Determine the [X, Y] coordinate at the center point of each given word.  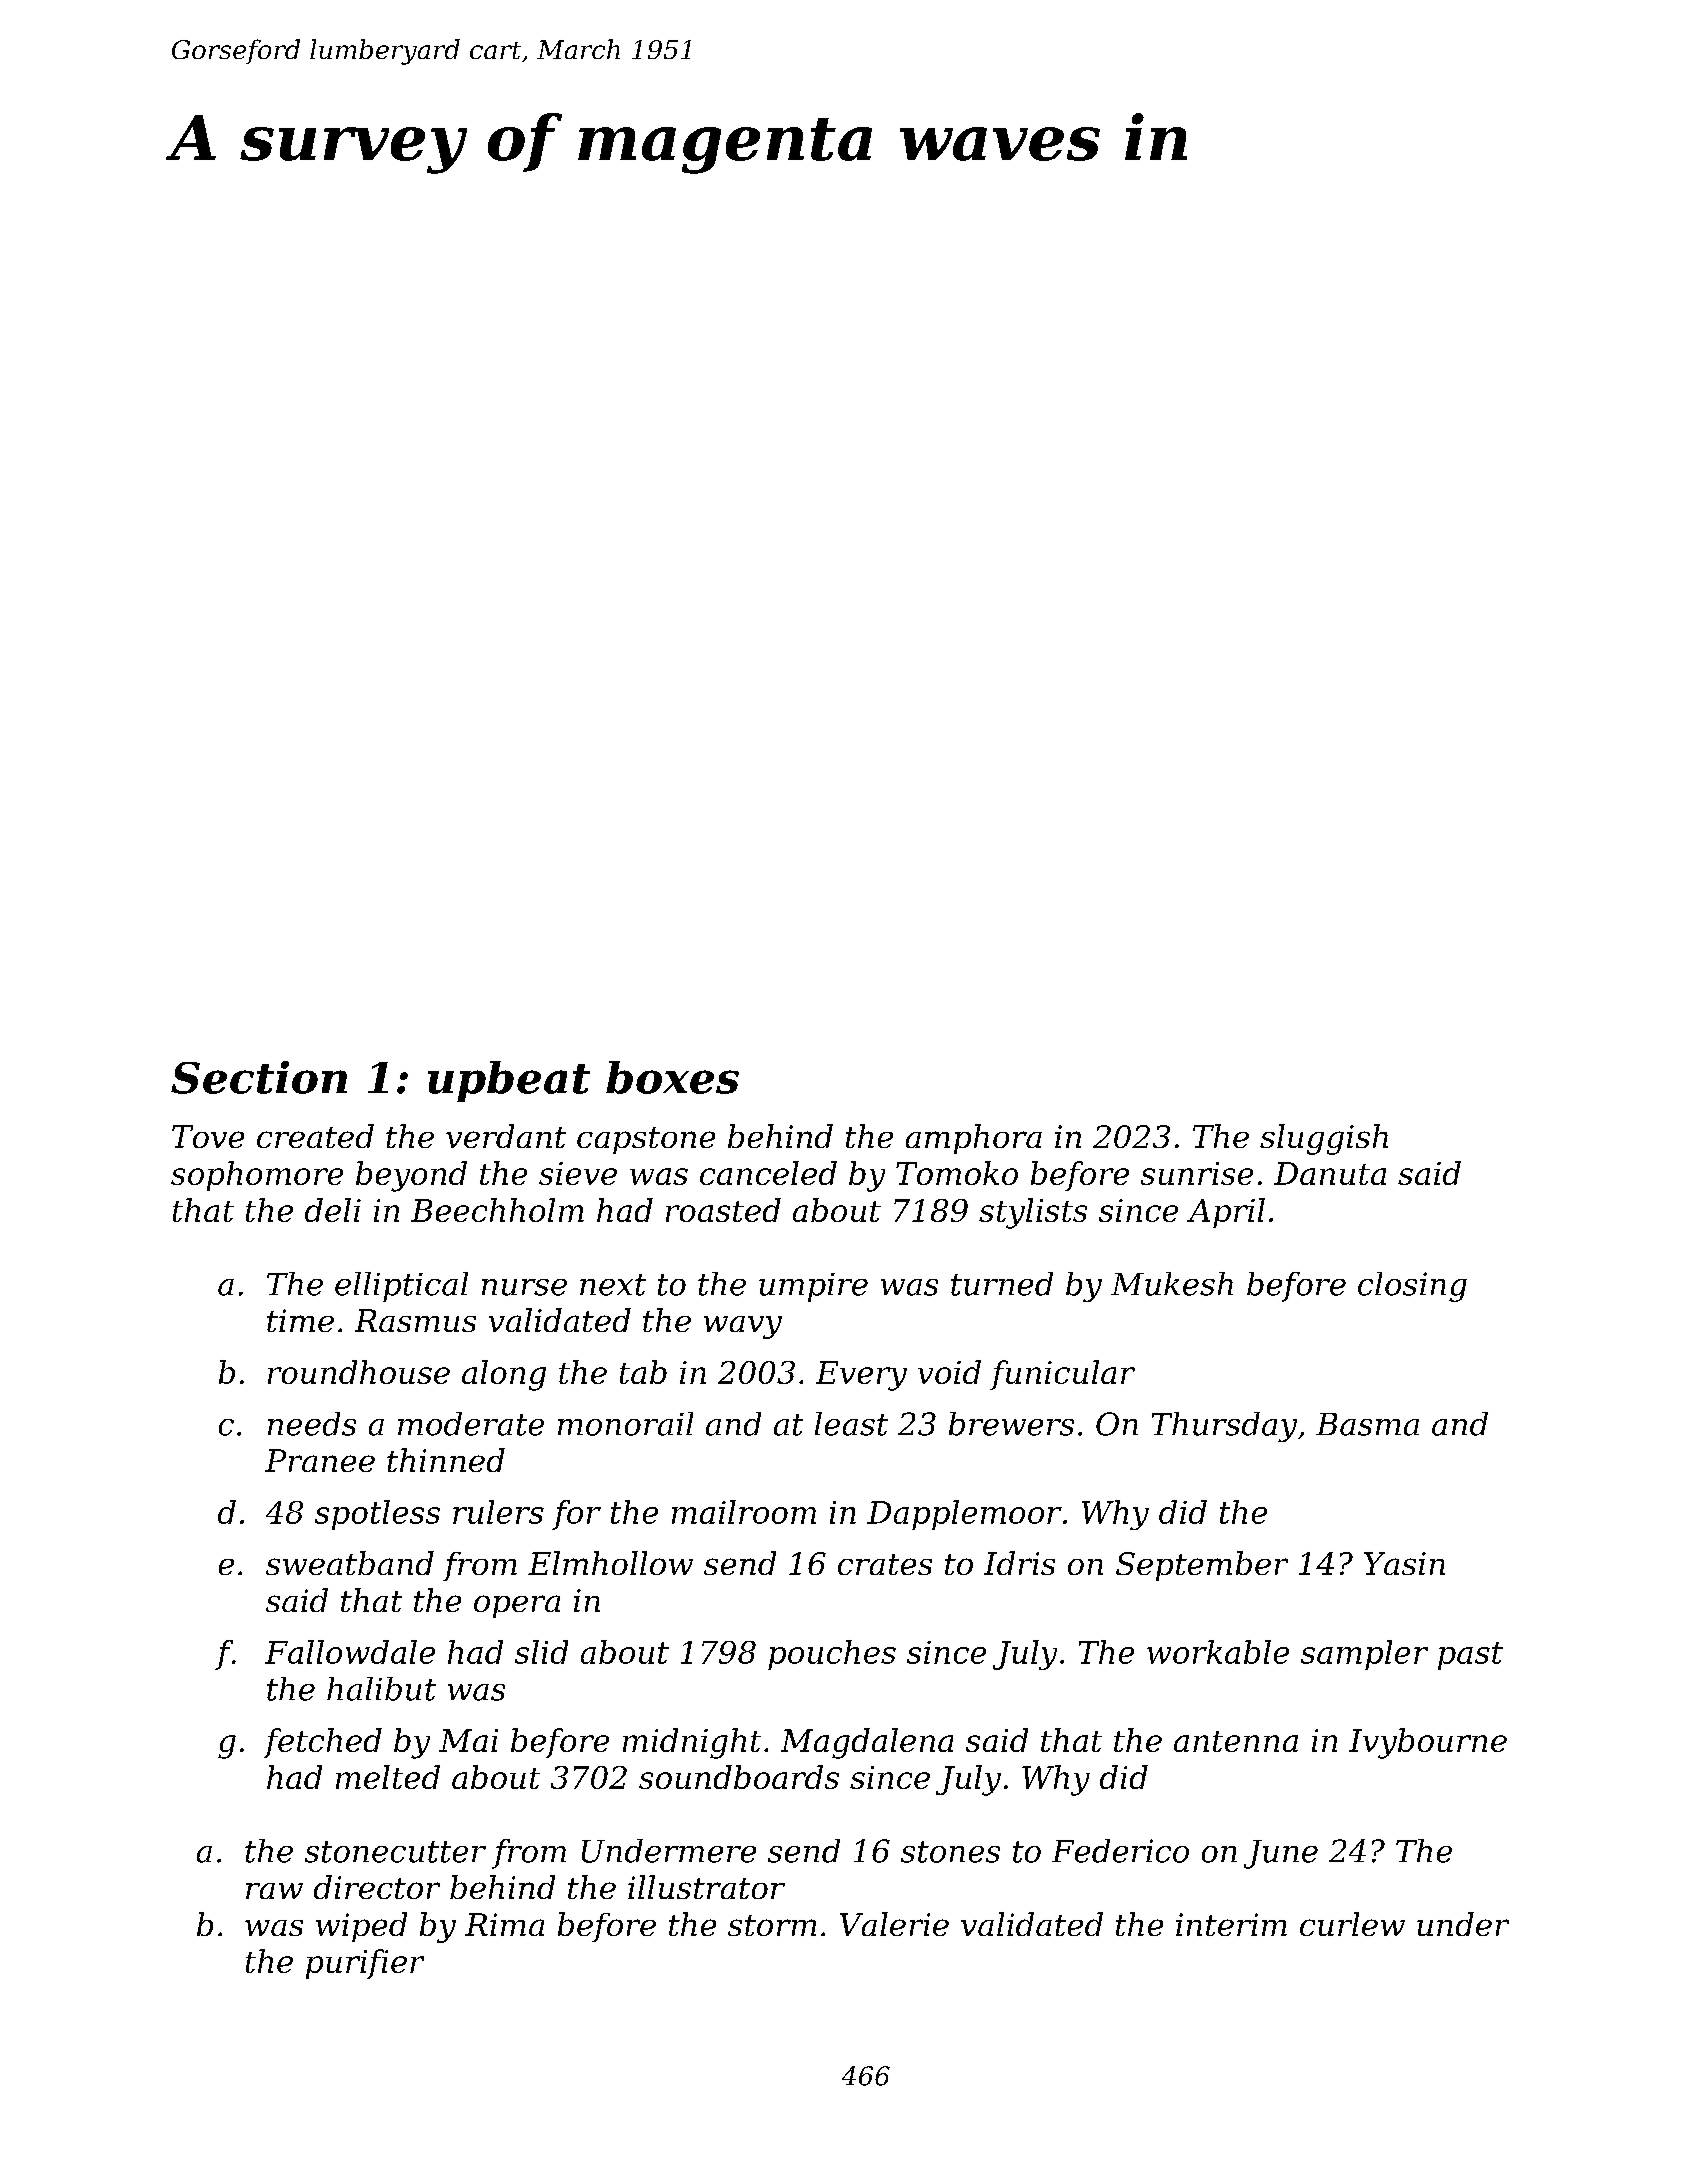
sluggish [1324, 1139]
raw [274, 1891]
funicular [1062, 1375]
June [1281, 1854]
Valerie [894, 1924]
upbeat [509, 1081]
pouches [832, 1655]
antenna [1236, 1741]
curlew [1352, 1924]
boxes [672, 1077]
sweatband [350, 1563]
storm [772, 1925]
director [377, 1887]
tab [643, 1372]
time [300, 1320]
